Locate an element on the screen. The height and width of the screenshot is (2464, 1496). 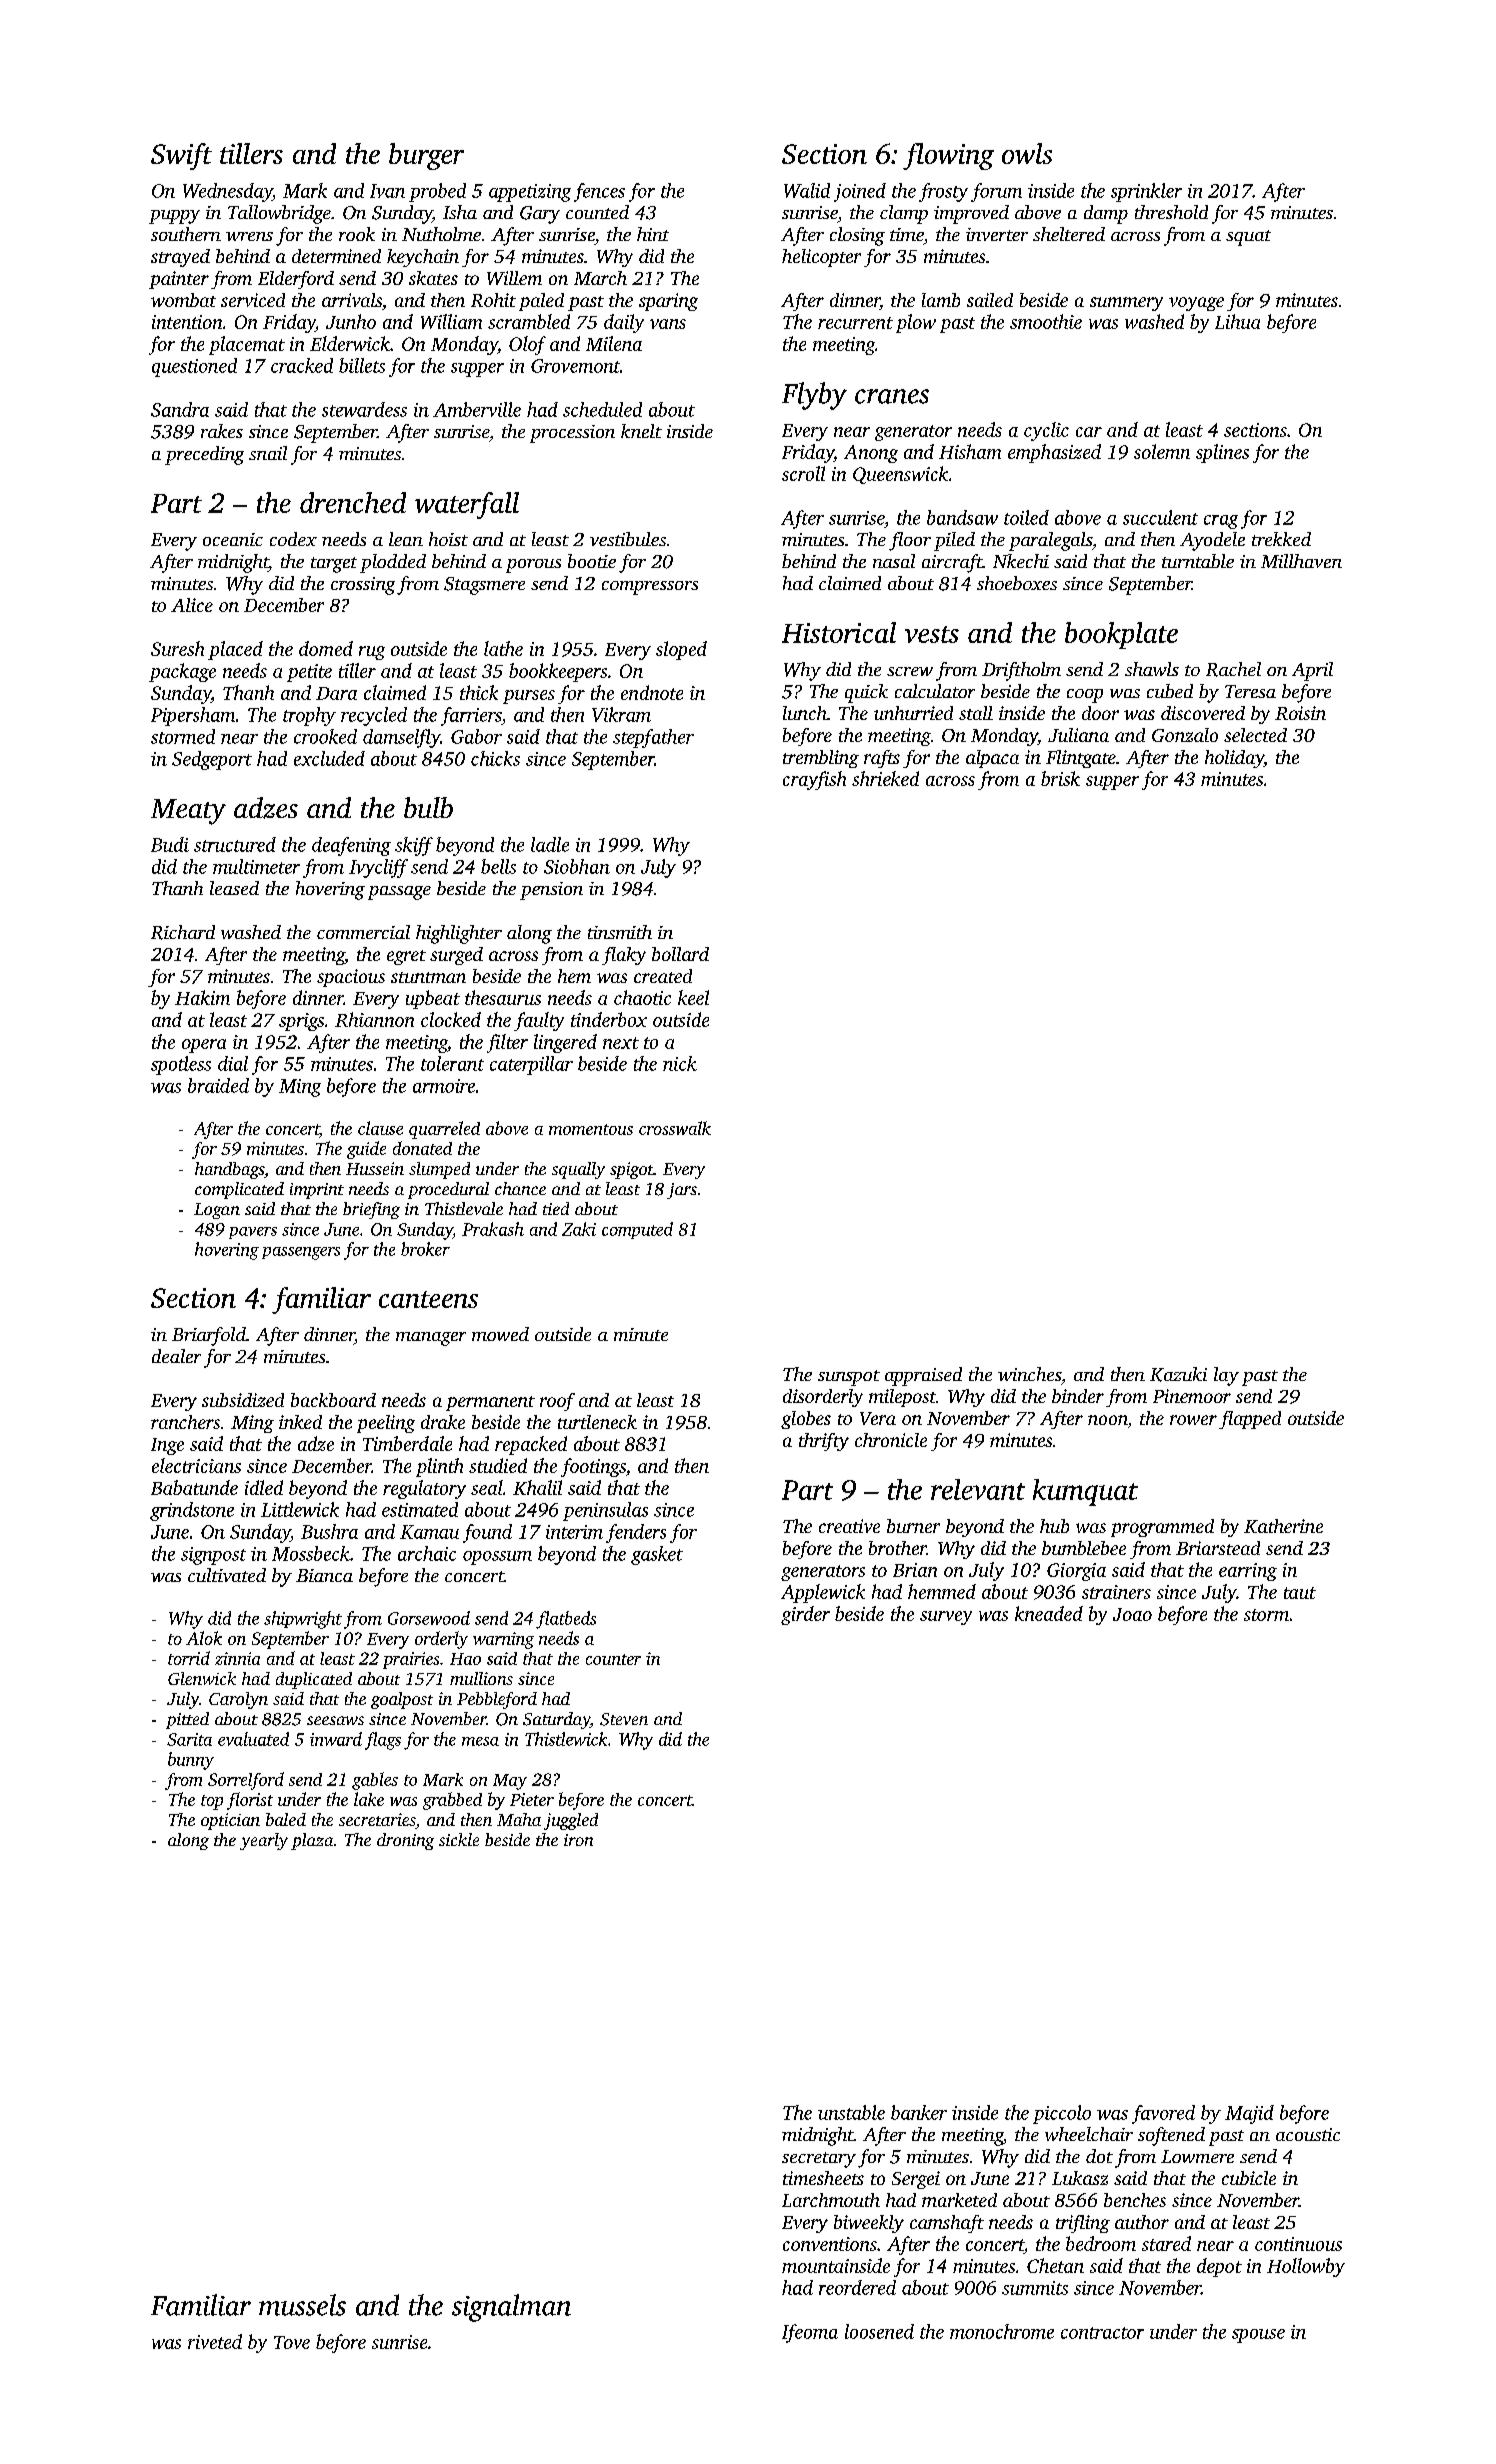
Vikram is located at coordinates (621, 714).
